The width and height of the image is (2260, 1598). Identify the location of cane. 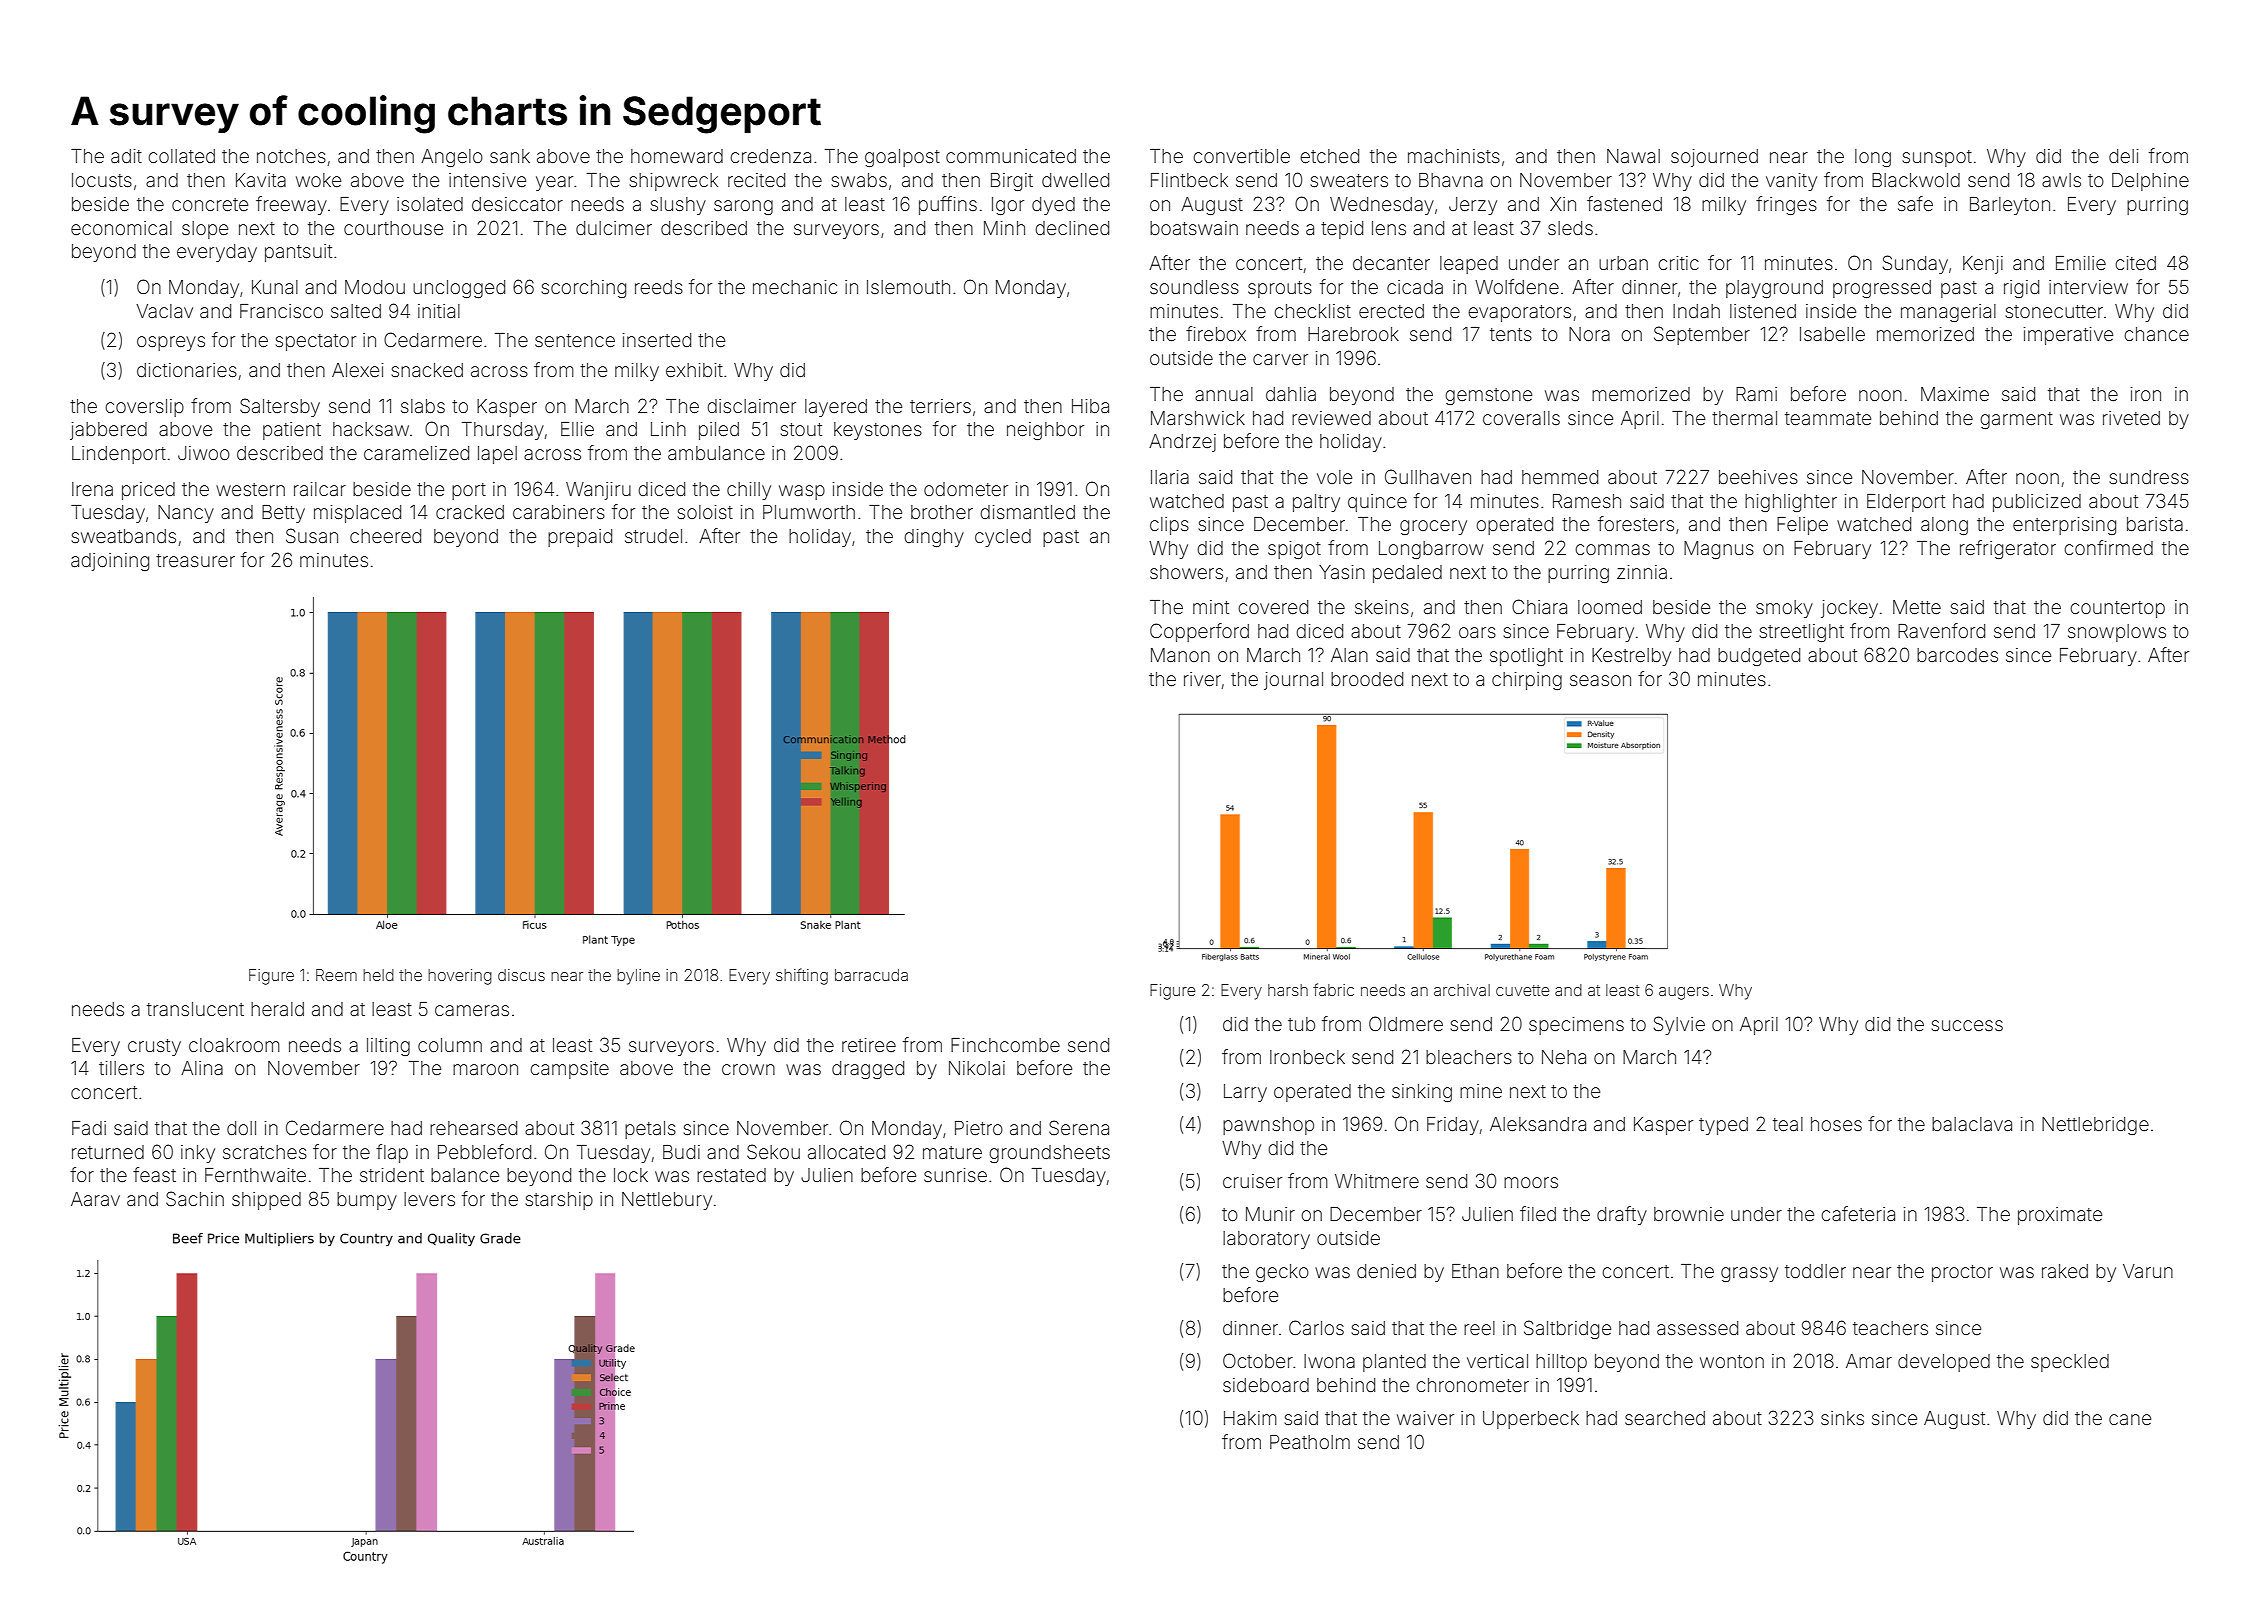
(2130, 1419).
